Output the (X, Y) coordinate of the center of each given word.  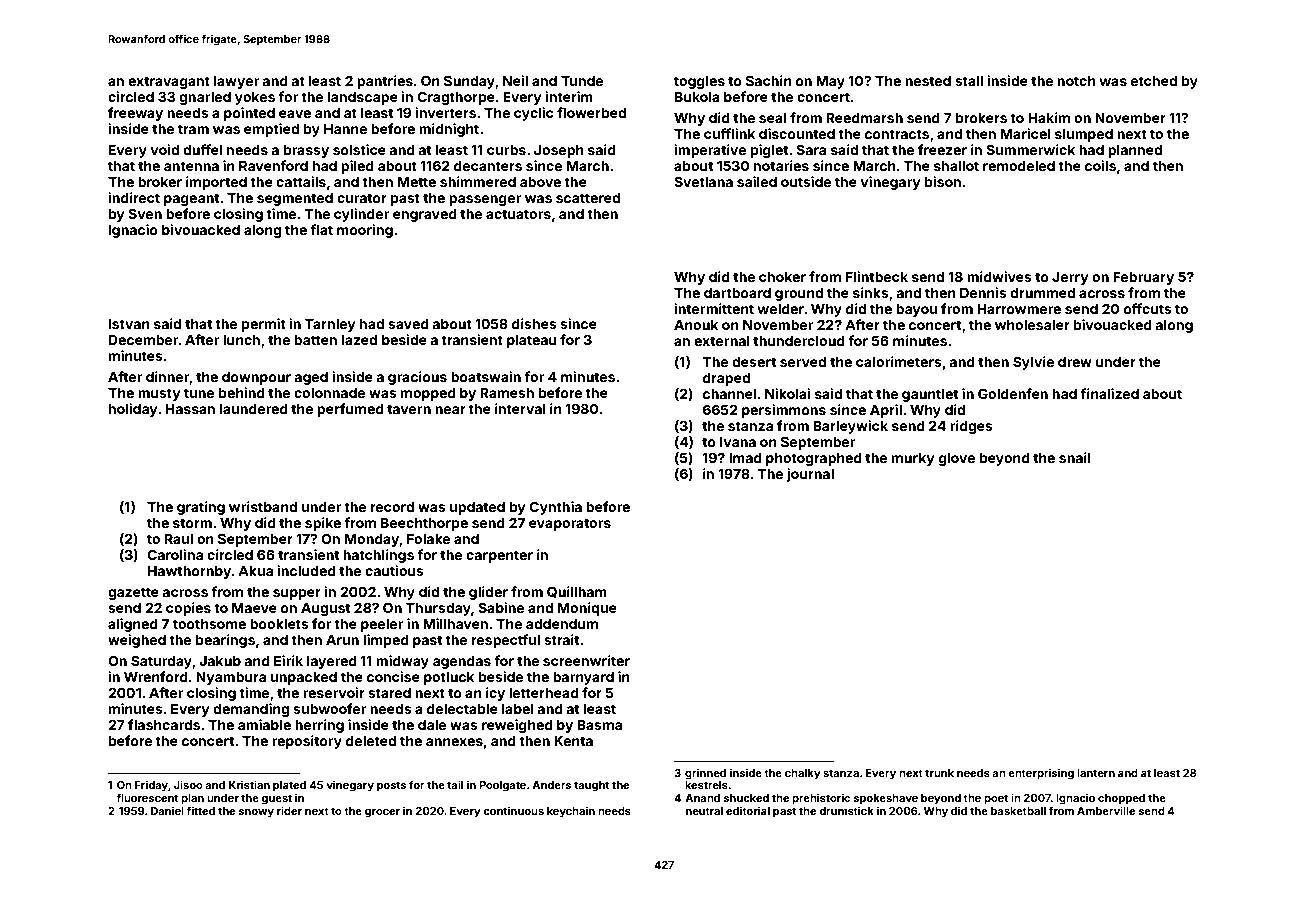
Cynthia (555, 508)
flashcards (164, 724)
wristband (263, 506)
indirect (134, 197)
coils (1100, 165)
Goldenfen (1013, 393)
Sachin (769, 80)
